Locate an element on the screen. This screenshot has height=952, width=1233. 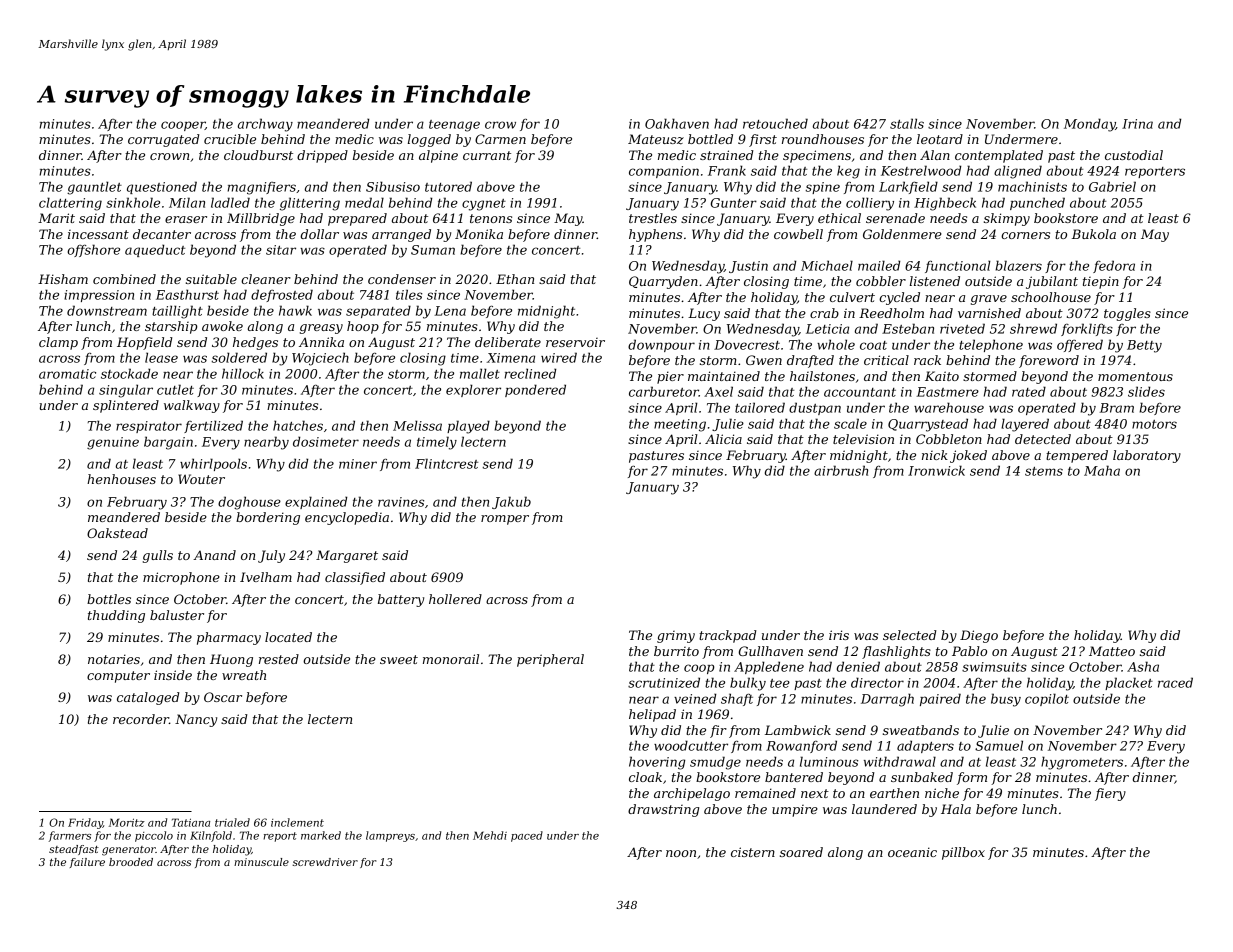
hollered is located at coordinates (455, 599).
